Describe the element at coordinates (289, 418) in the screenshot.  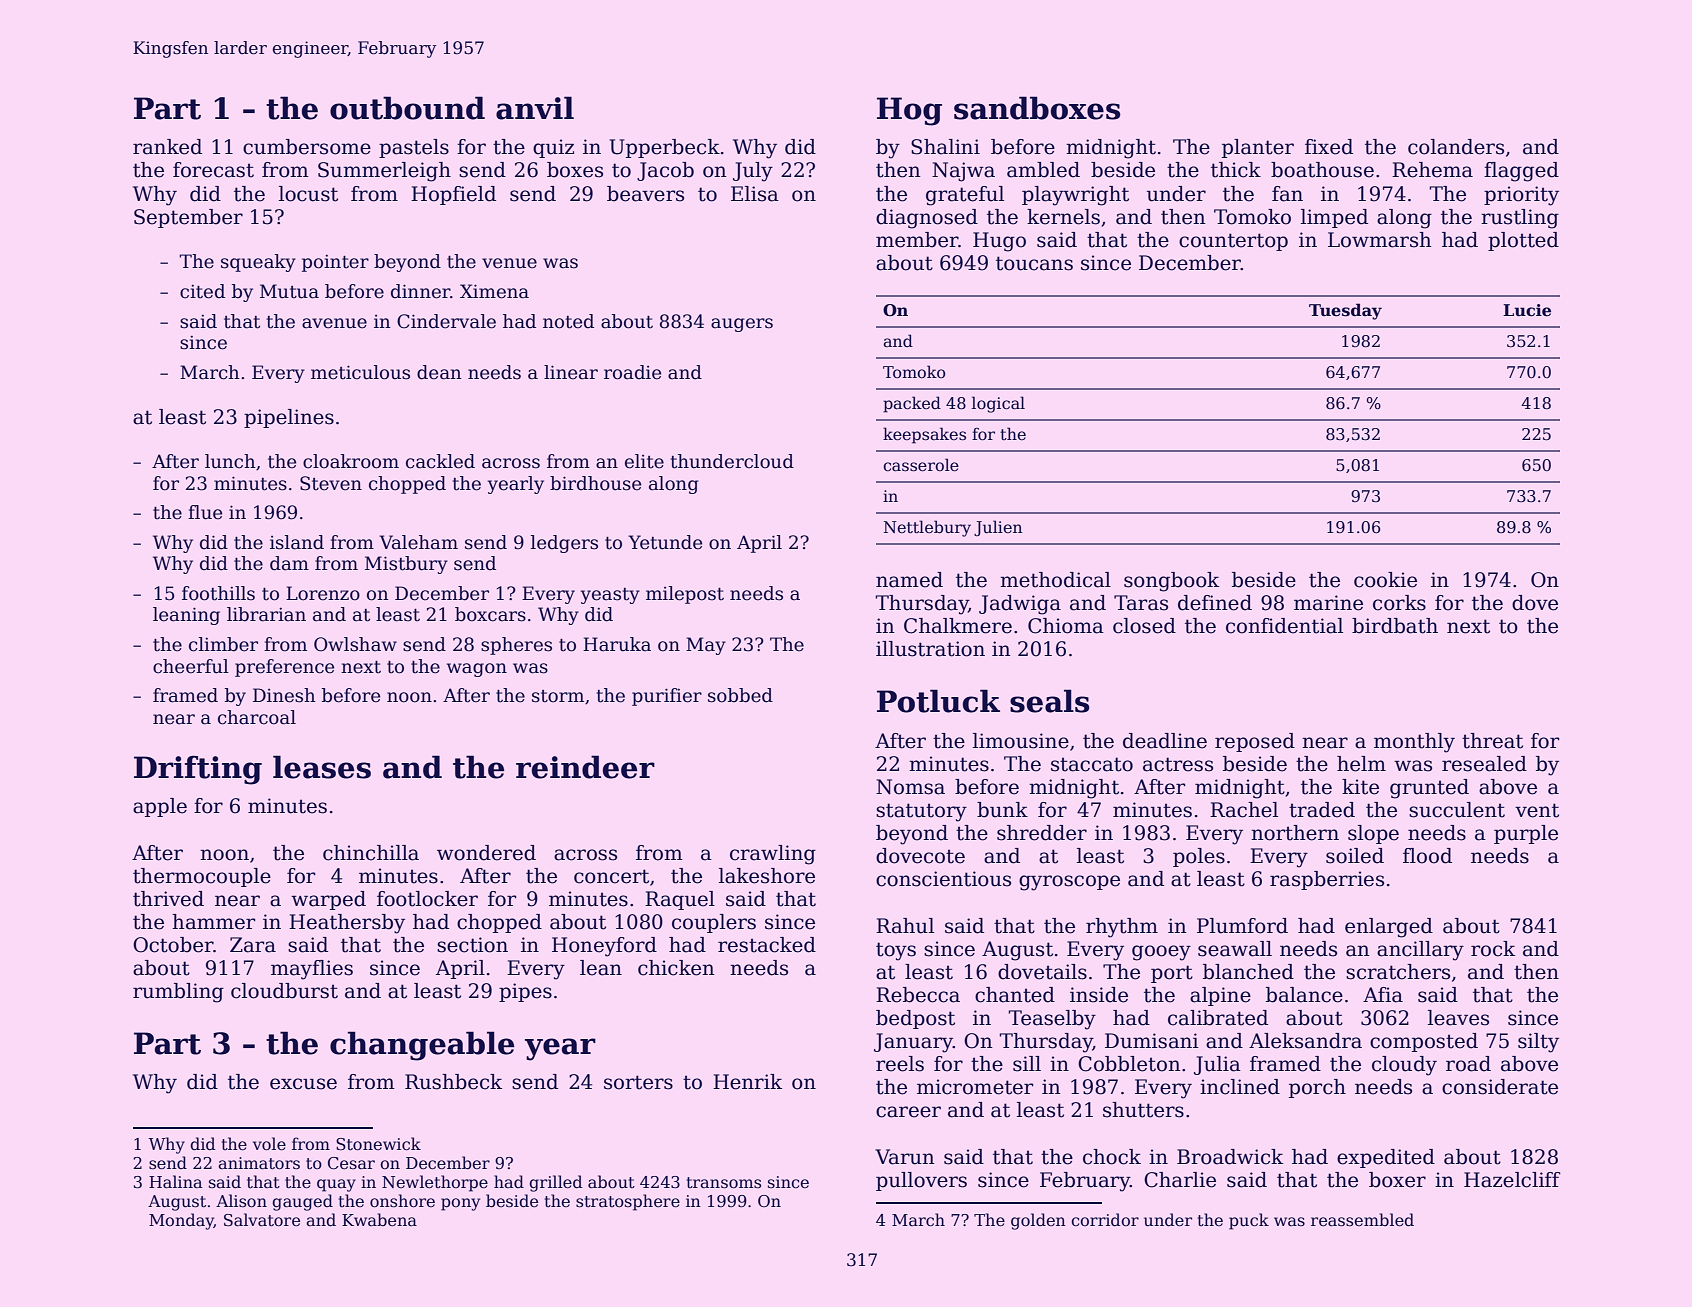
I see `pipelines` at that location.
